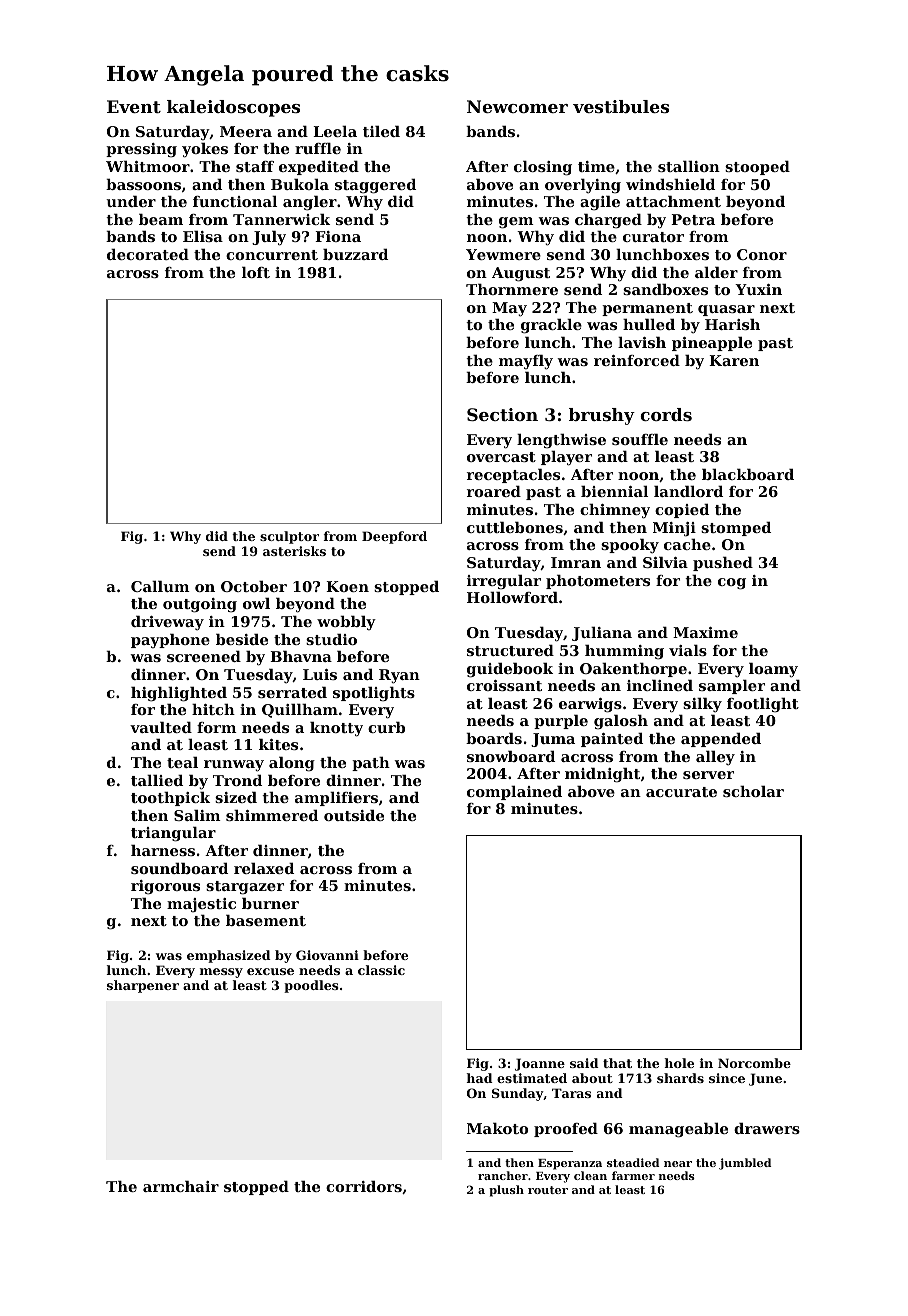 Image resolution: width=908 pixels, height=1316 pixels. I want to click on sharpener, so click(143, 986).
